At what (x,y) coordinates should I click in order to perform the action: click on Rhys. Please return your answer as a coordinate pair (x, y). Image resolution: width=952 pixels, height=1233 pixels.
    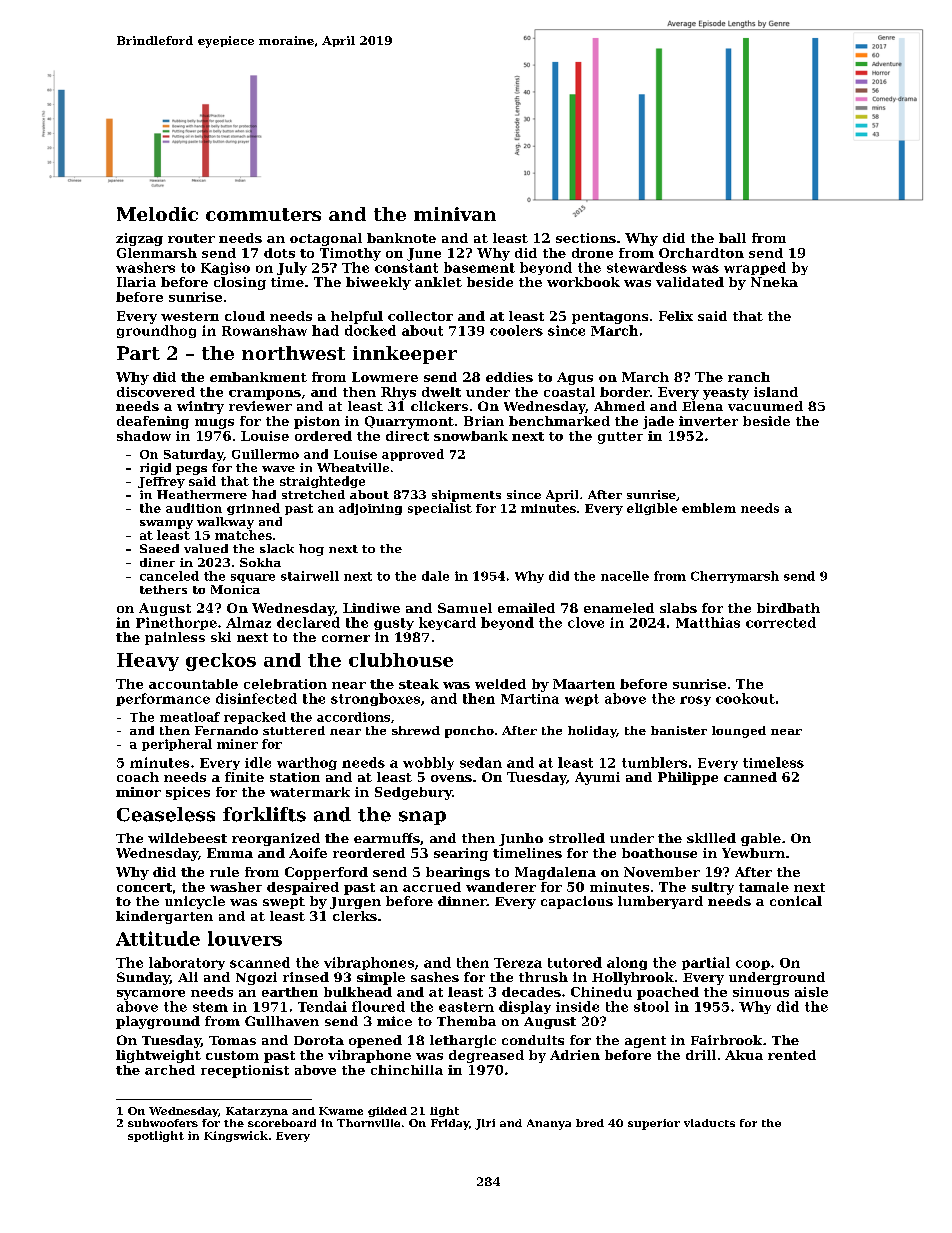
    Looking at the image, I should click on (398, 393).
